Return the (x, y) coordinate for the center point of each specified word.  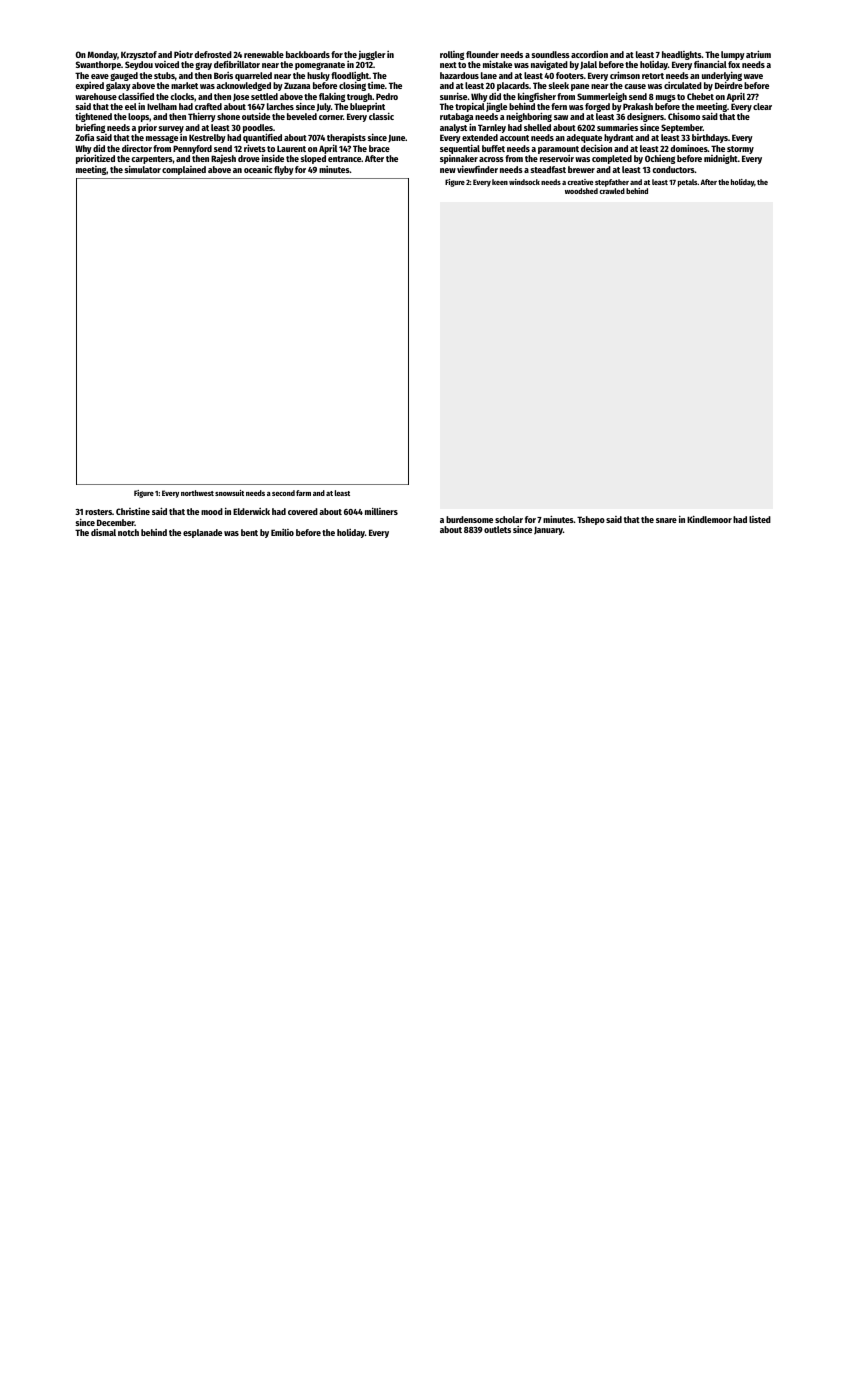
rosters (98, 512)
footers (570, 75)
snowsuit (229, 493)
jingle (496, 107)
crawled (612, 191)
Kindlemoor (709, 519)
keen (500, 182)
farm (303, 493)
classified (136, 96)
